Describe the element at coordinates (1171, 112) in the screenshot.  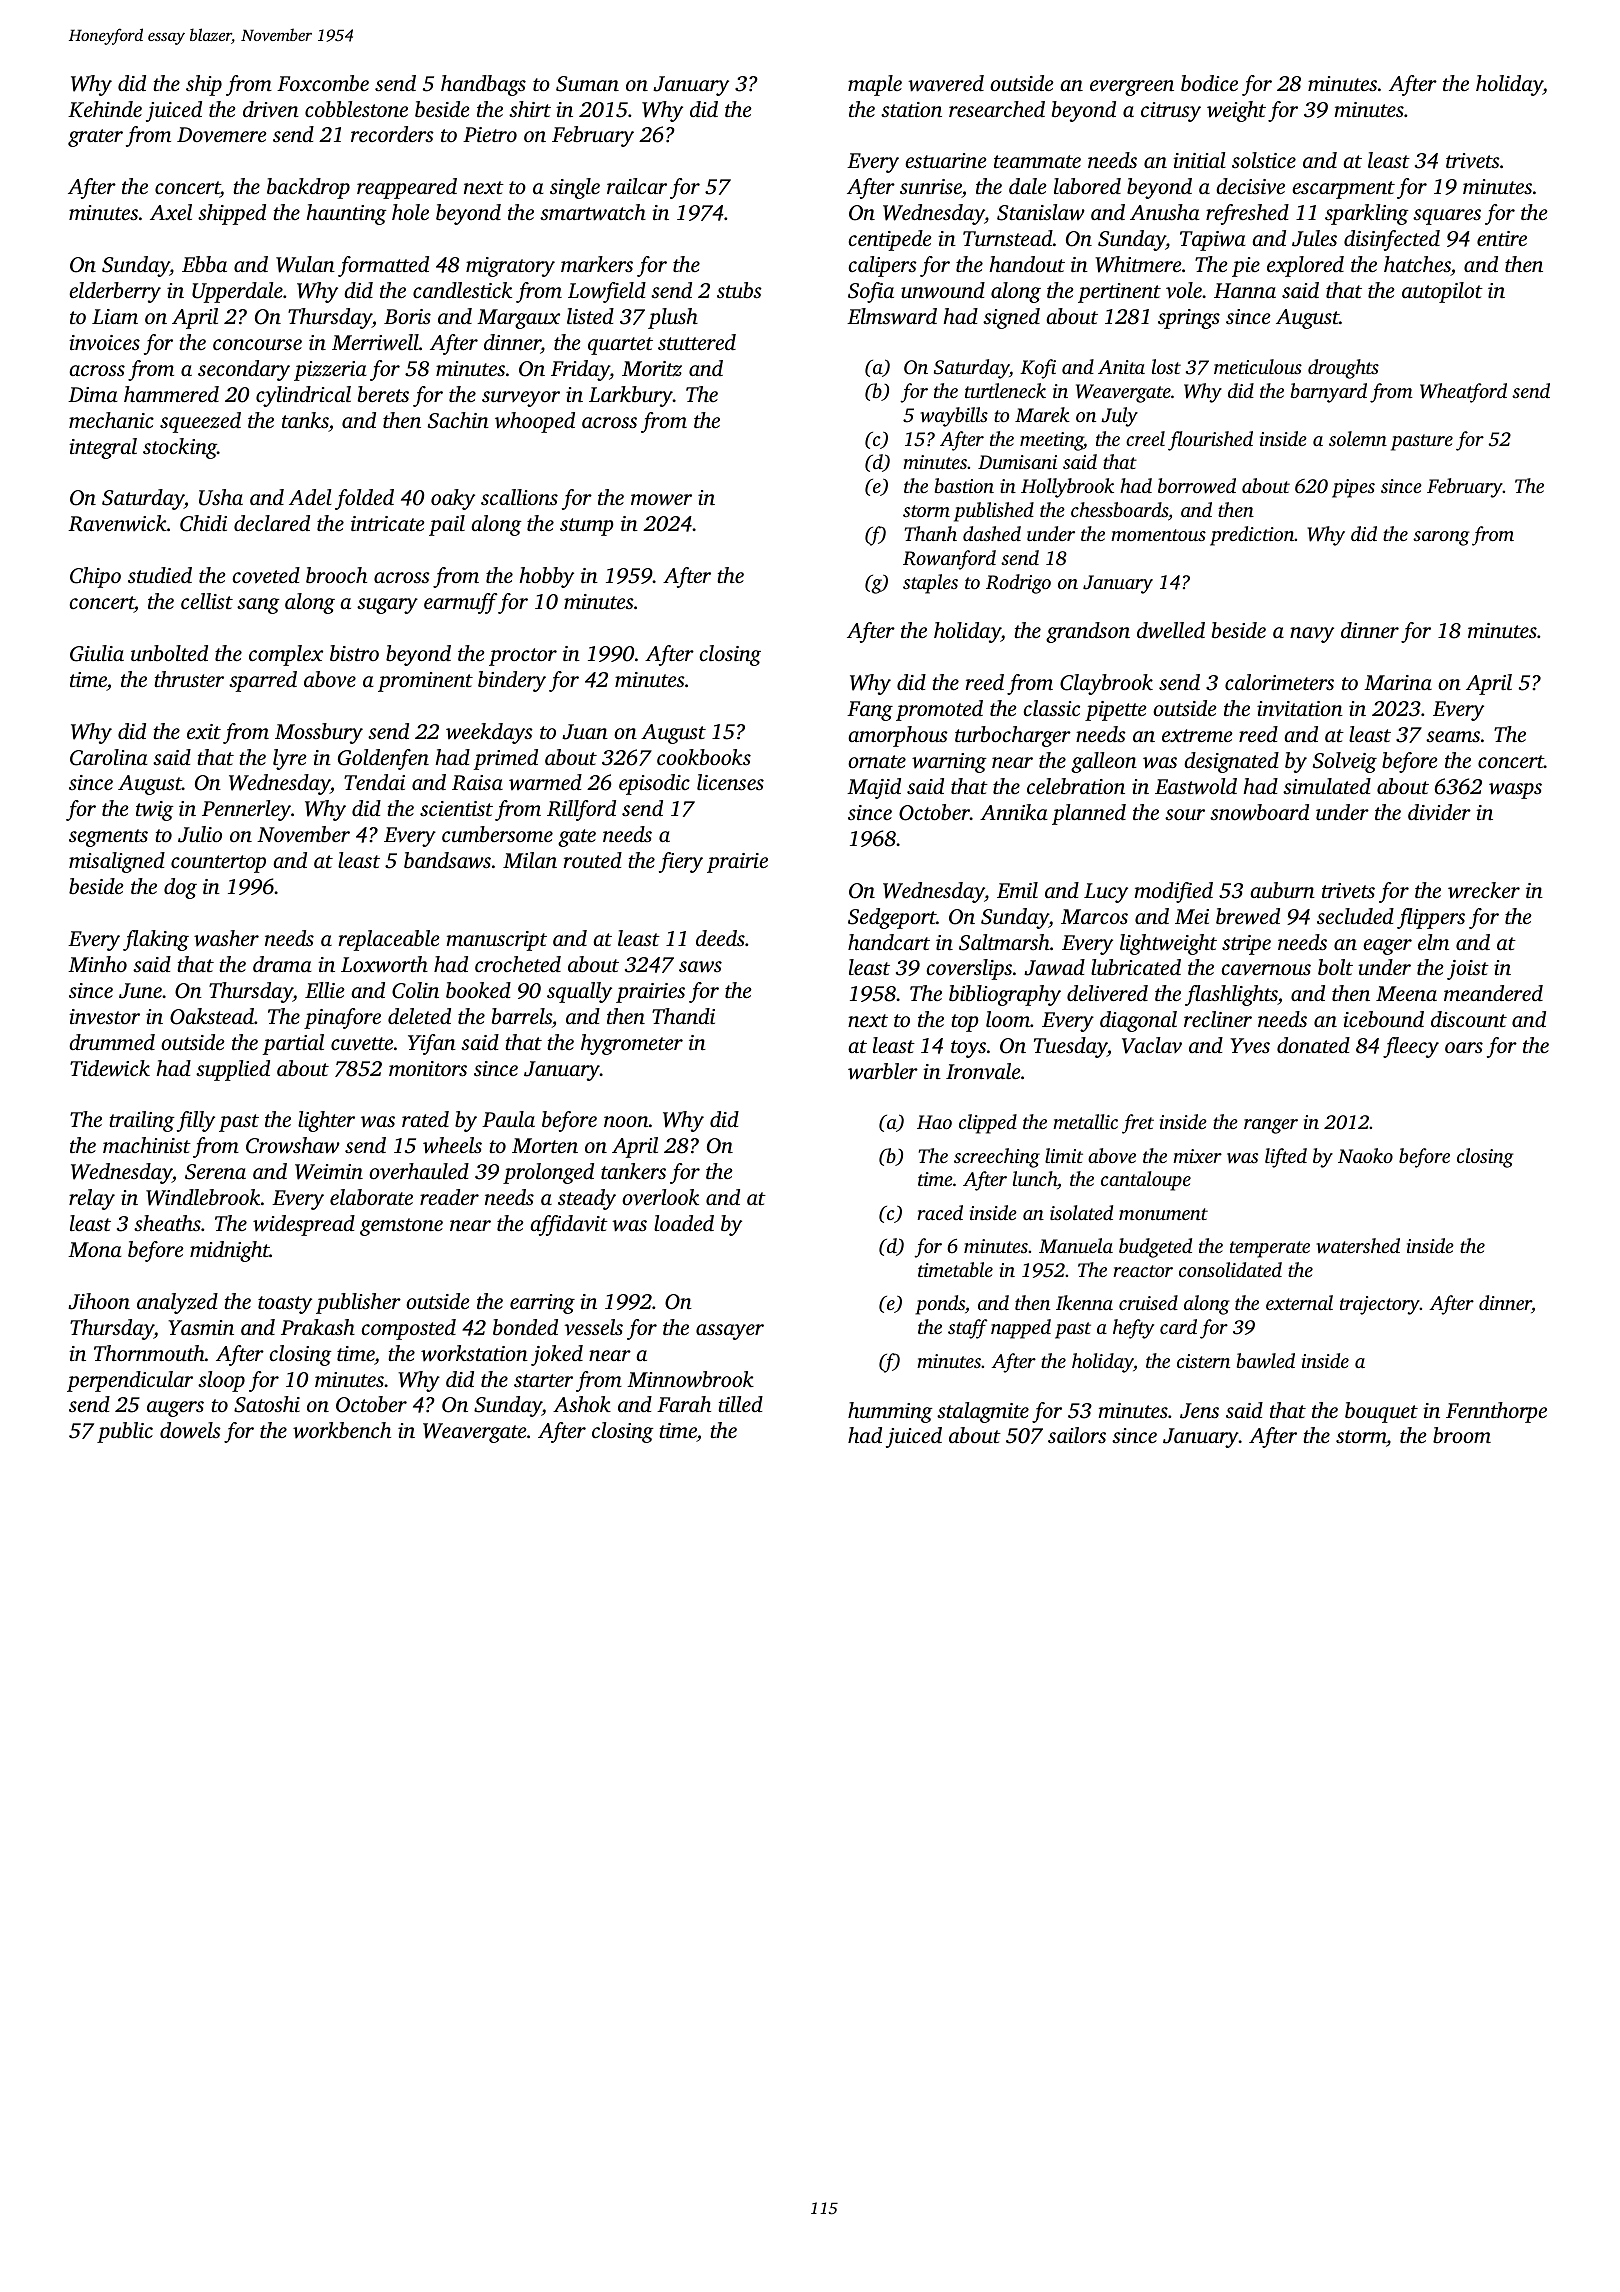
I see `citrusy` at that location.
